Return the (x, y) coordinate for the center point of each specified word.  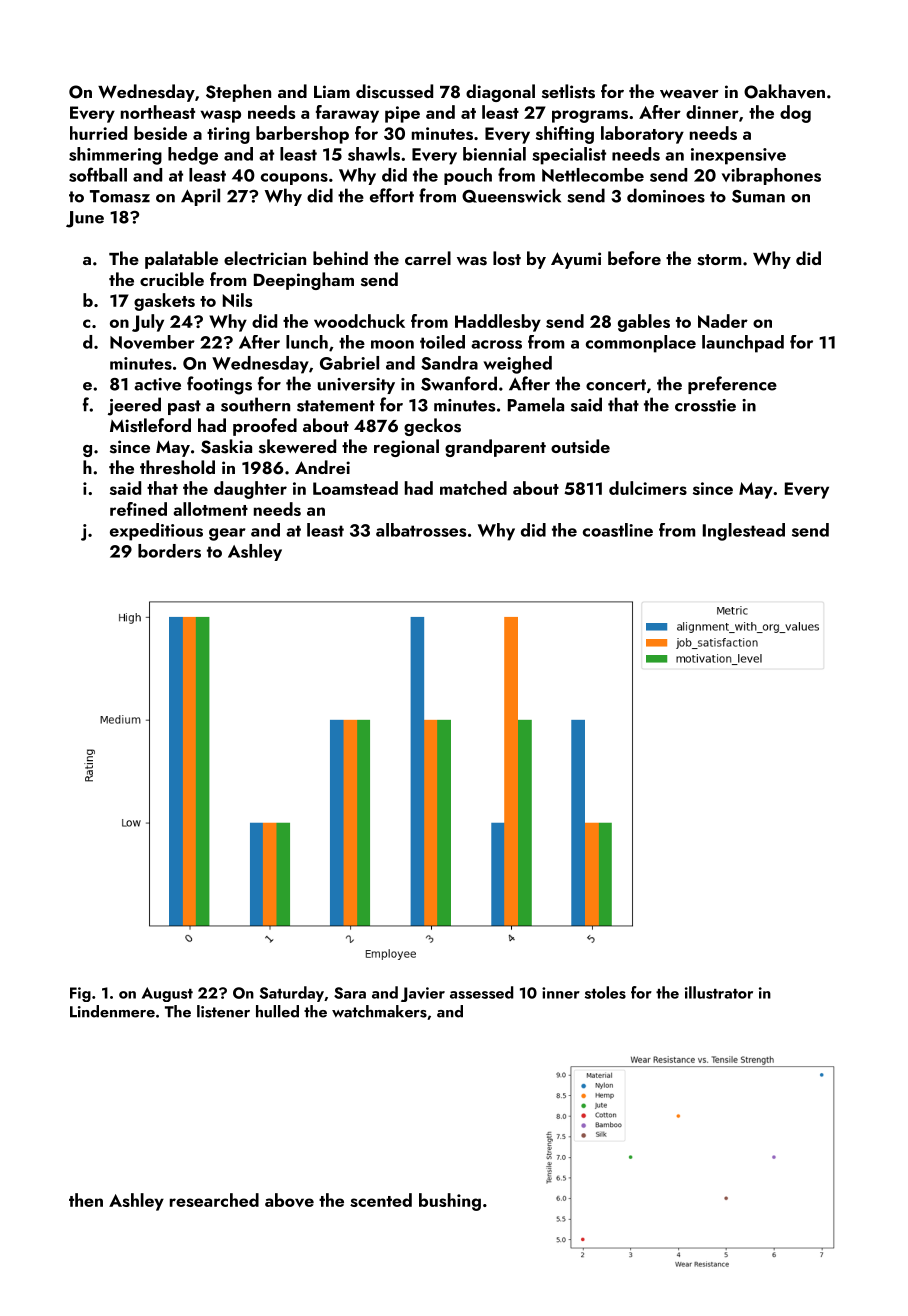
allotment (210, 509)
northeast (158, 112)
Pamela (536, 404)
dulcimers (648, 488)
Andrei (322, 467)
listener (223, 1011)
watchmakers (379, 1011)
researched (214, 1200)
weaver (689, 94)
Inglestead (744, 532)
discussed (394, 91)
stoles (605, 992)
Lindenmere (112, 1011)
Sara (350, 993)
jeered (134, 406)
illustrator (719, 992)
